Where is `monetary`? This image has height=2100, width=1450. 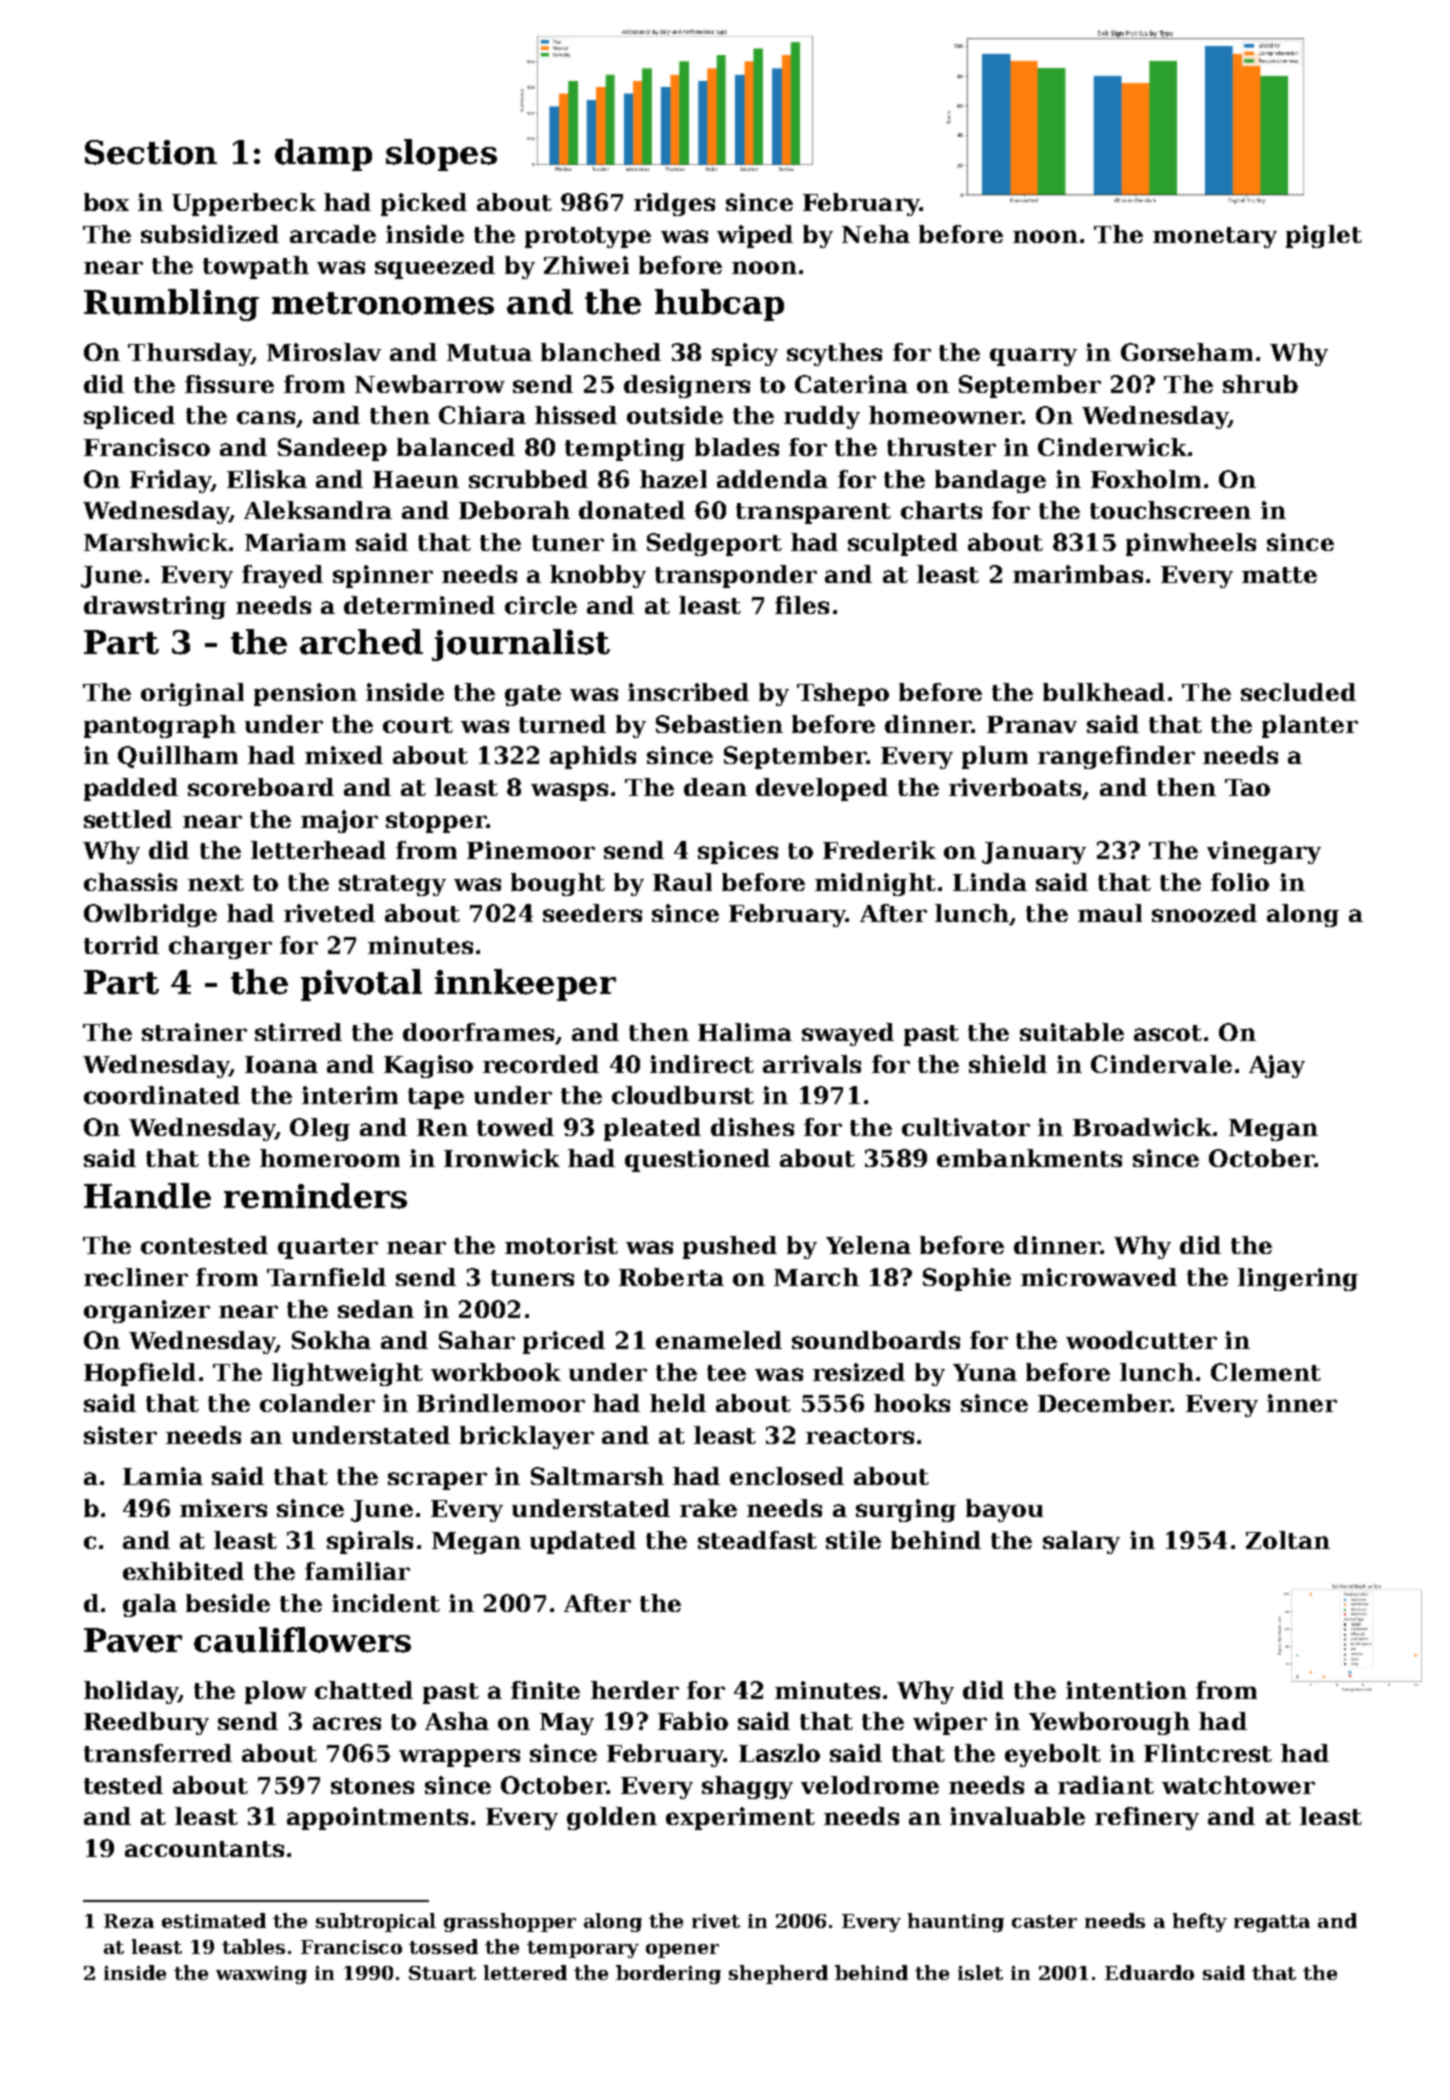
monetary is located at coordinates (1215, 237).
